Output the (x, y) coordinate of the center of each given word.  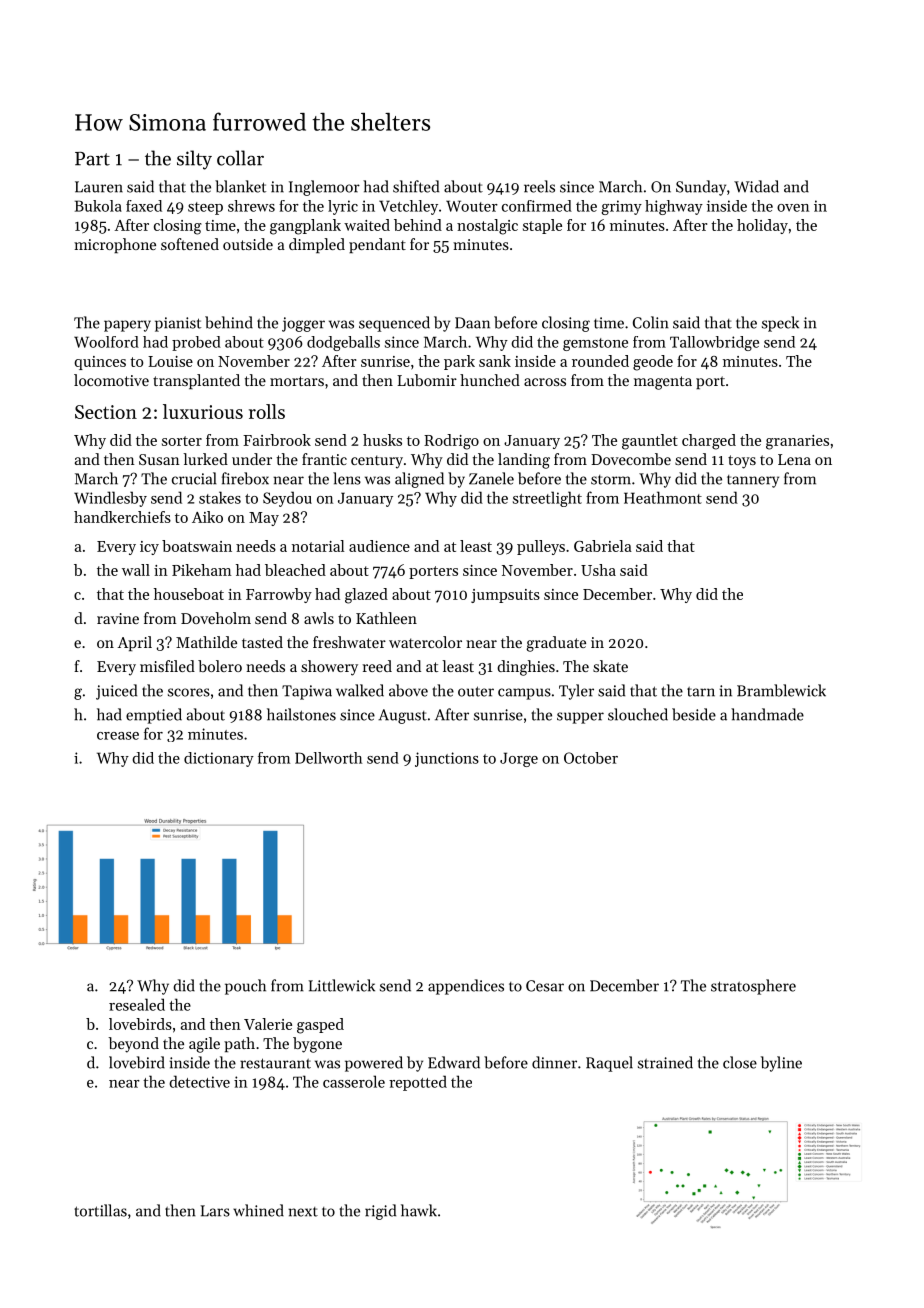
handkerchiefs (122, 517)
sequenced (394, 324)
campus (524, 694)
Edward (454, 1062)
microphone (115, 245)
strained (665, 1062)
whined (258, 1210)
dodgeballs (343, 343)
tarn (701, 692)
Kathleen (386, 618)
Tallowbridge (714, 343)
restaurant (275, 1063)
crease (118, 736)
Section (106, 412)
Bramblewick (781, 690)
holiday (762, 226)
